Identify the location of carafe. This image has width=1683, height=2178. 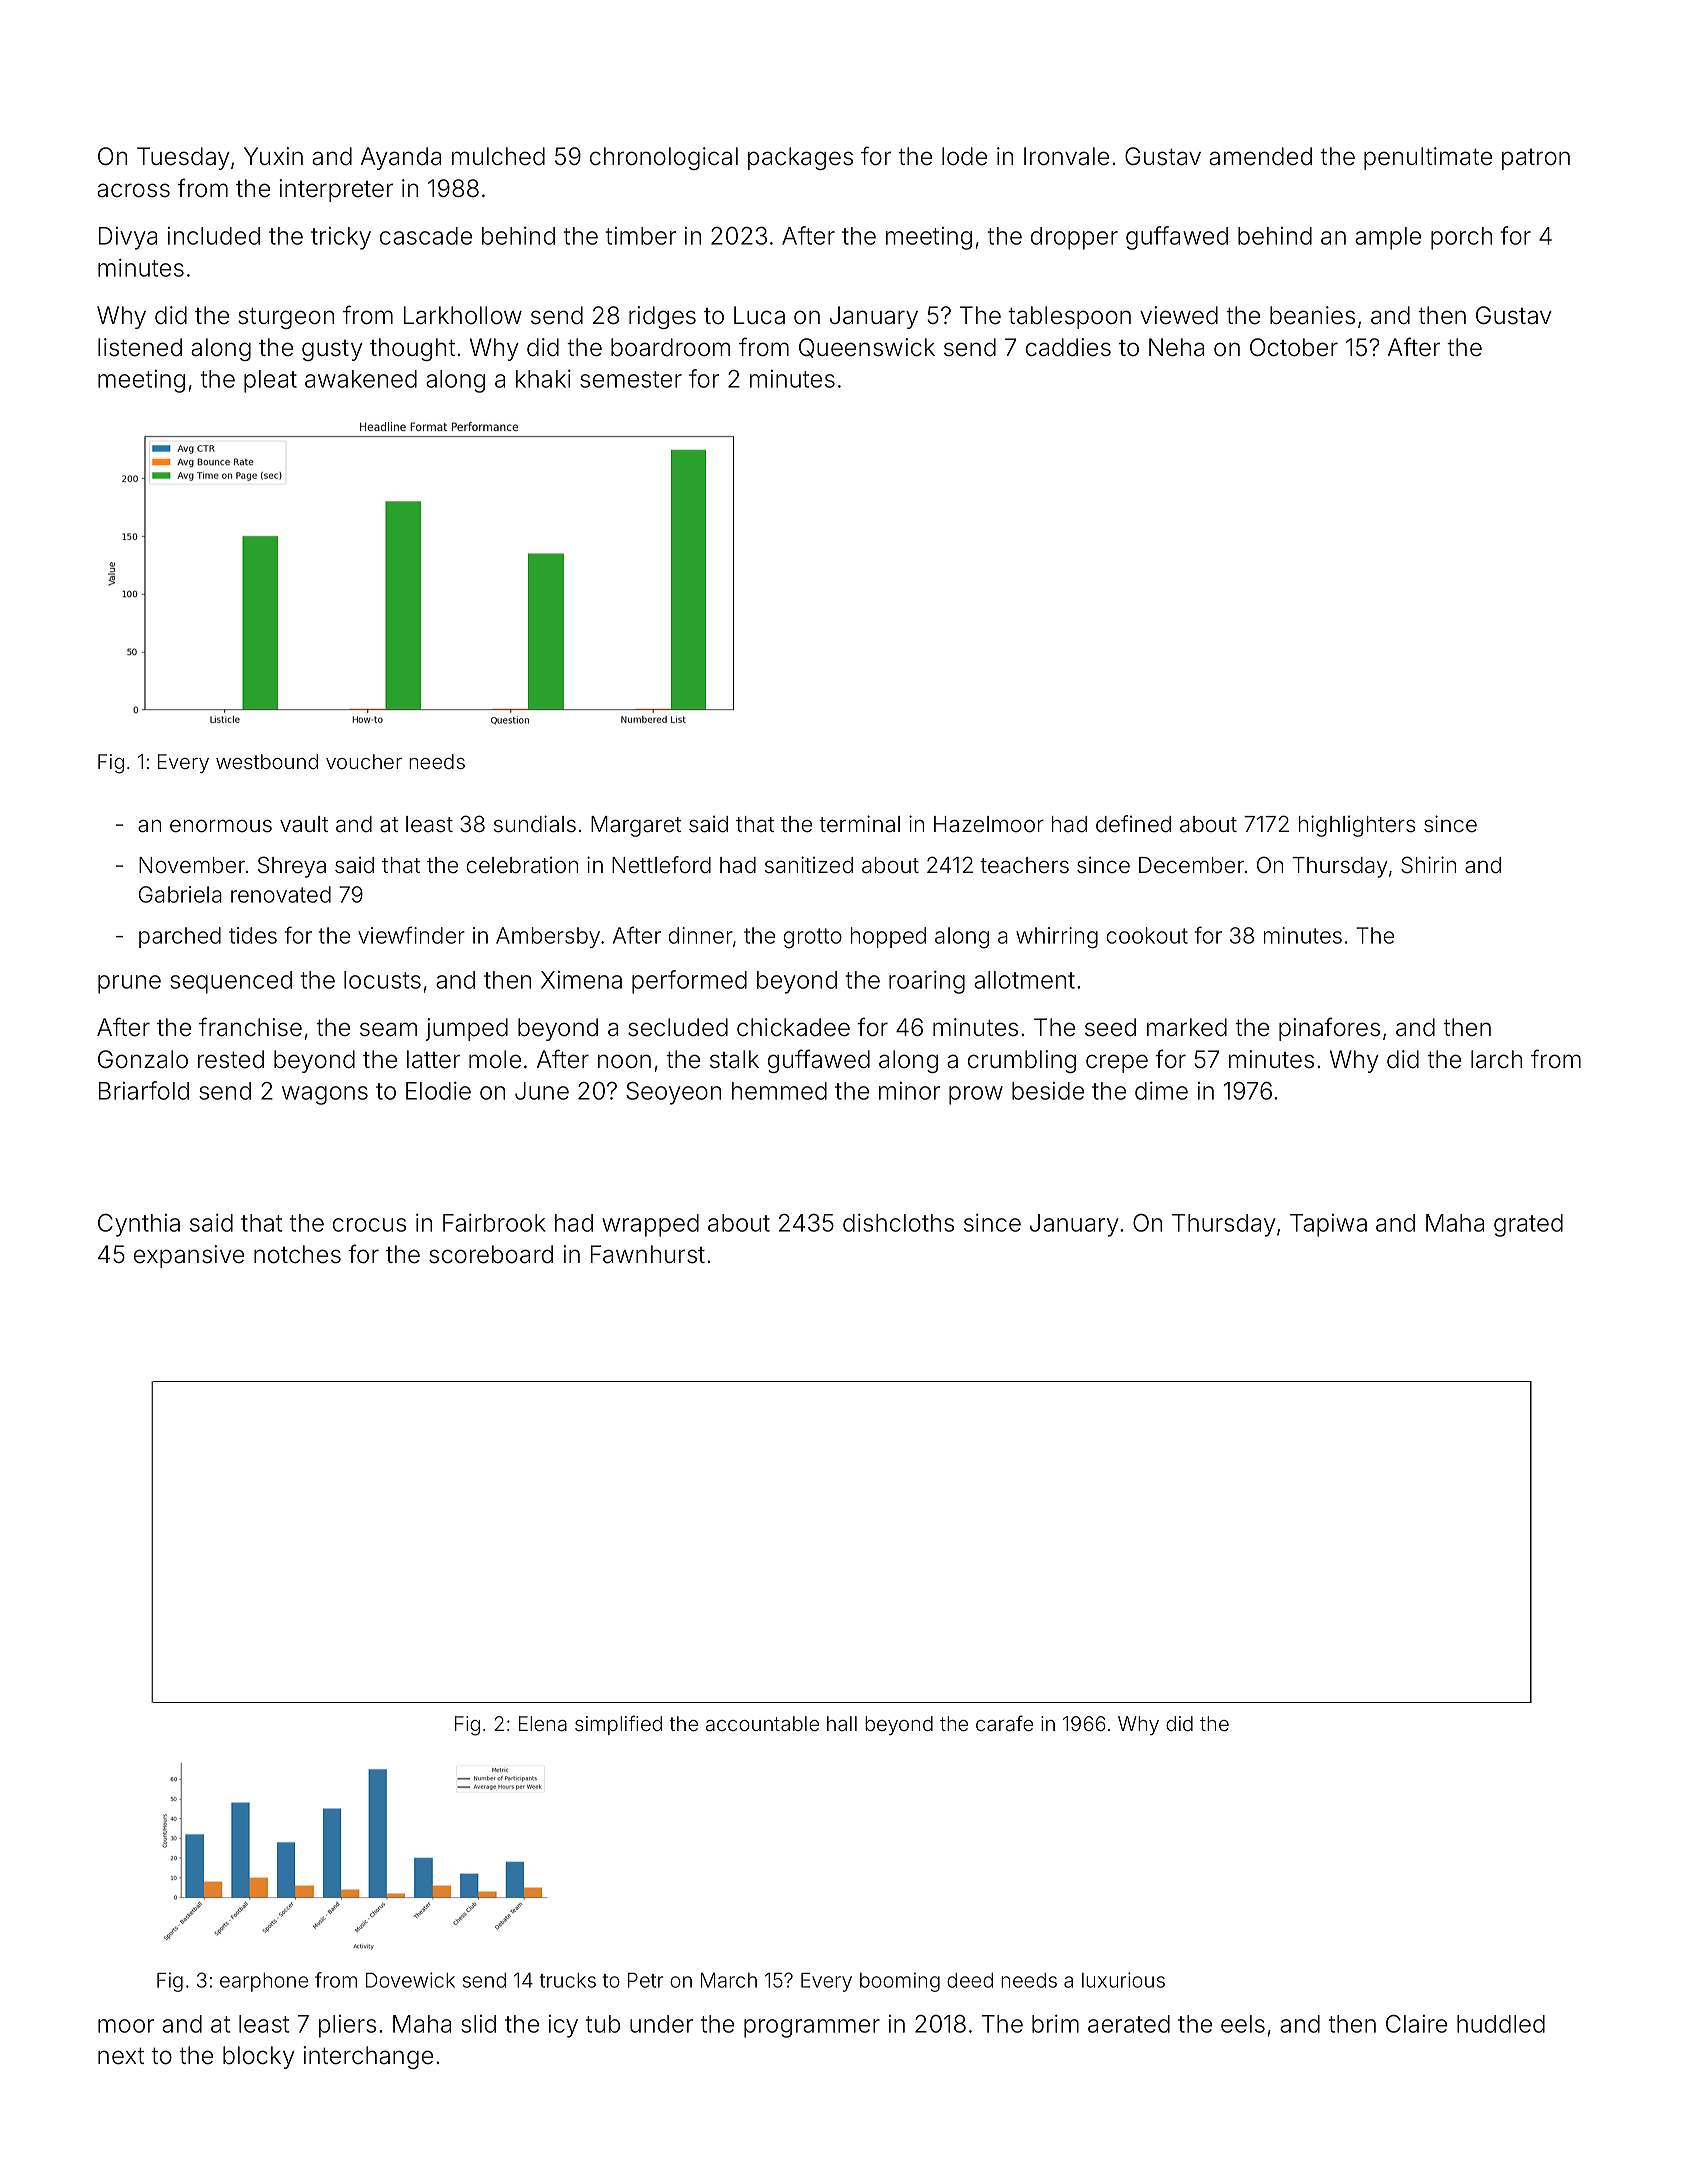
(1004, 1723).
